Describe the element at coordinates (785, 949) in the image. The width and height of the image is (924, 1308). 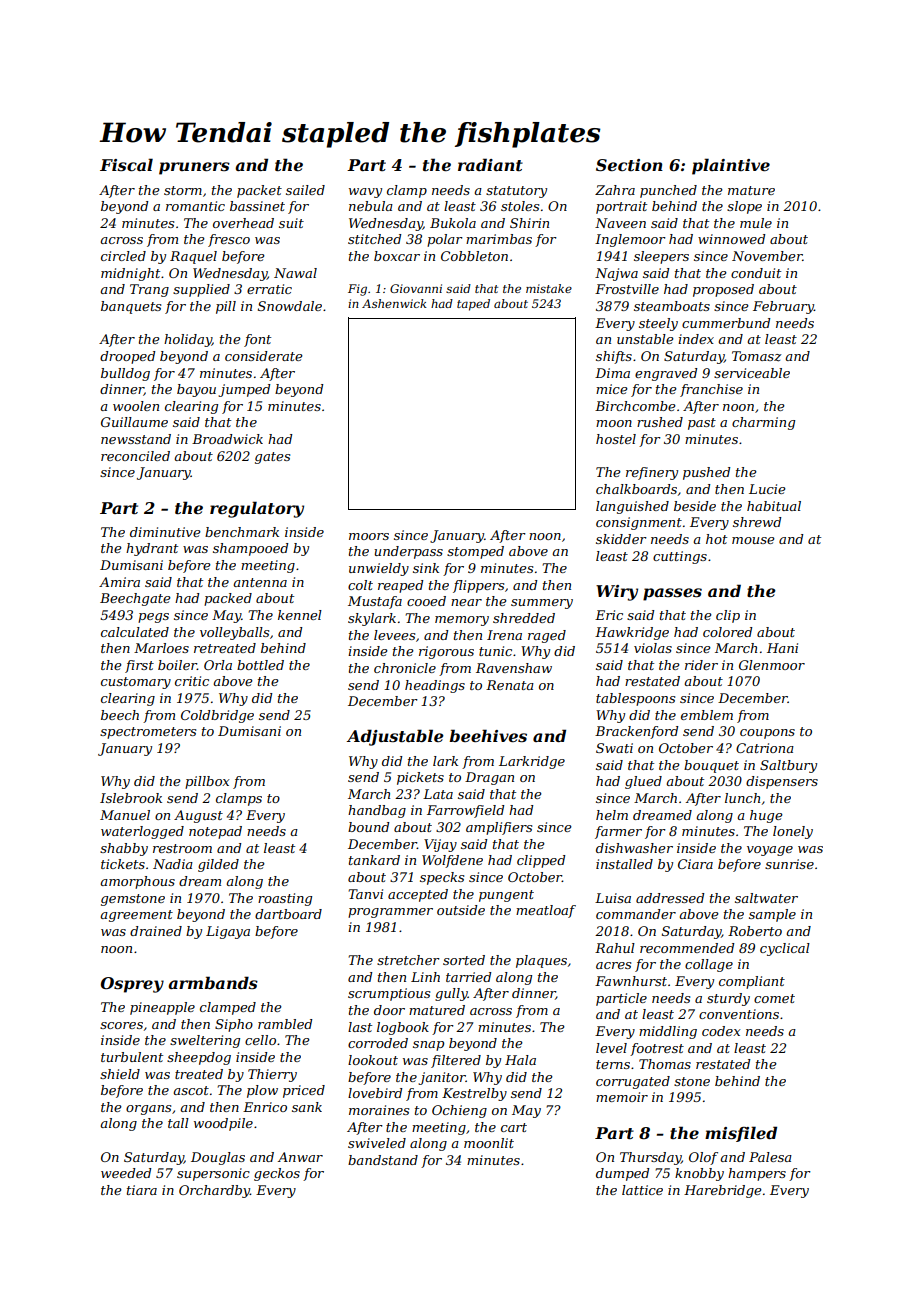
I see `cyclical` at that location.
